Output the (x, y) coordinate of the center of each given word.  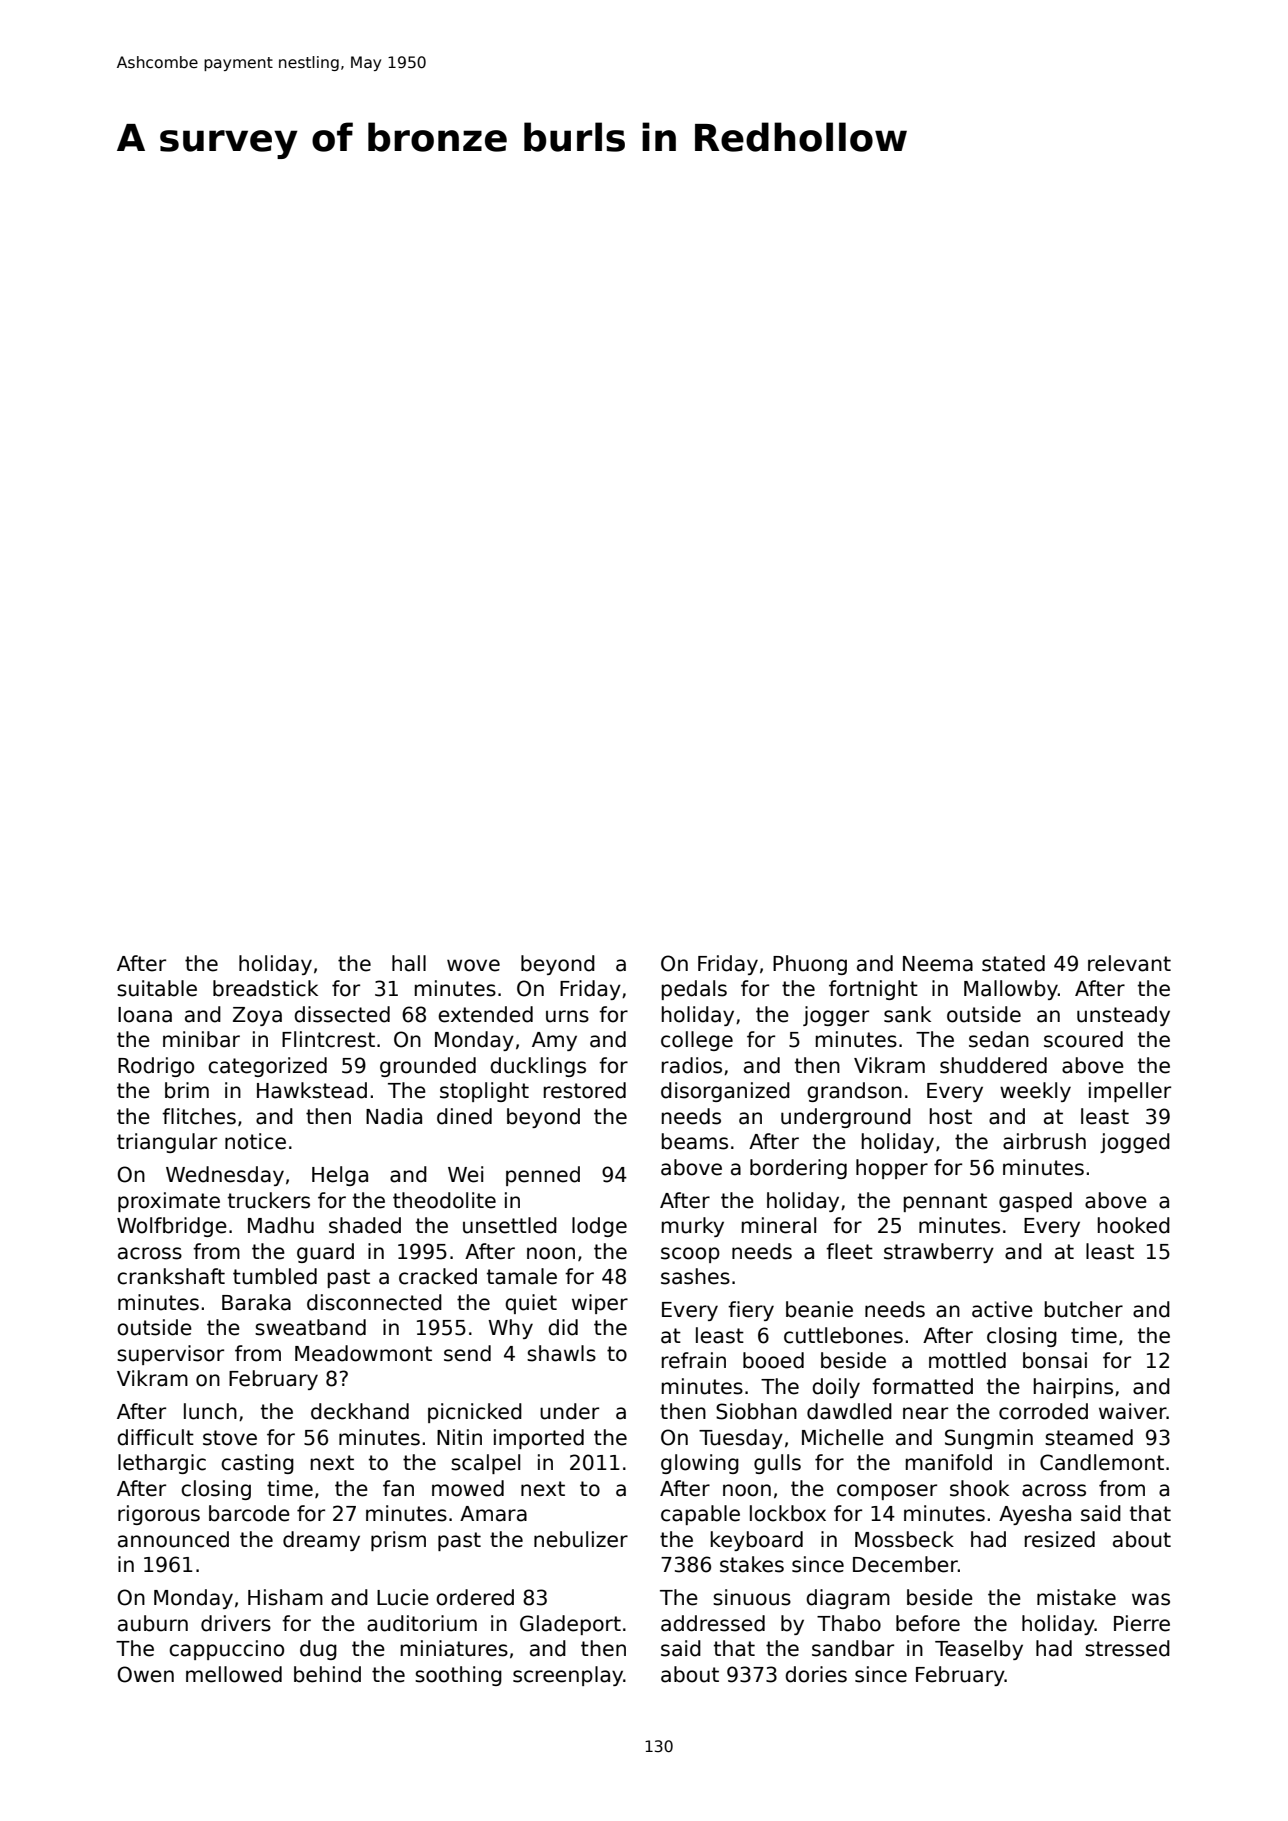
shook (979, 1488)
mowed (468, 1488)
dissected (342, 1014)
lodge (599, 1227)
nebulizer (581, 1539)
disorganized (725, 1092)
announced (173, 1539)
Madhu (281, 1225)
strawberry (939, 1253)
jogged (1135, 1143)
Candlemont (1102, 1462)
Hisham (285, 1597)
